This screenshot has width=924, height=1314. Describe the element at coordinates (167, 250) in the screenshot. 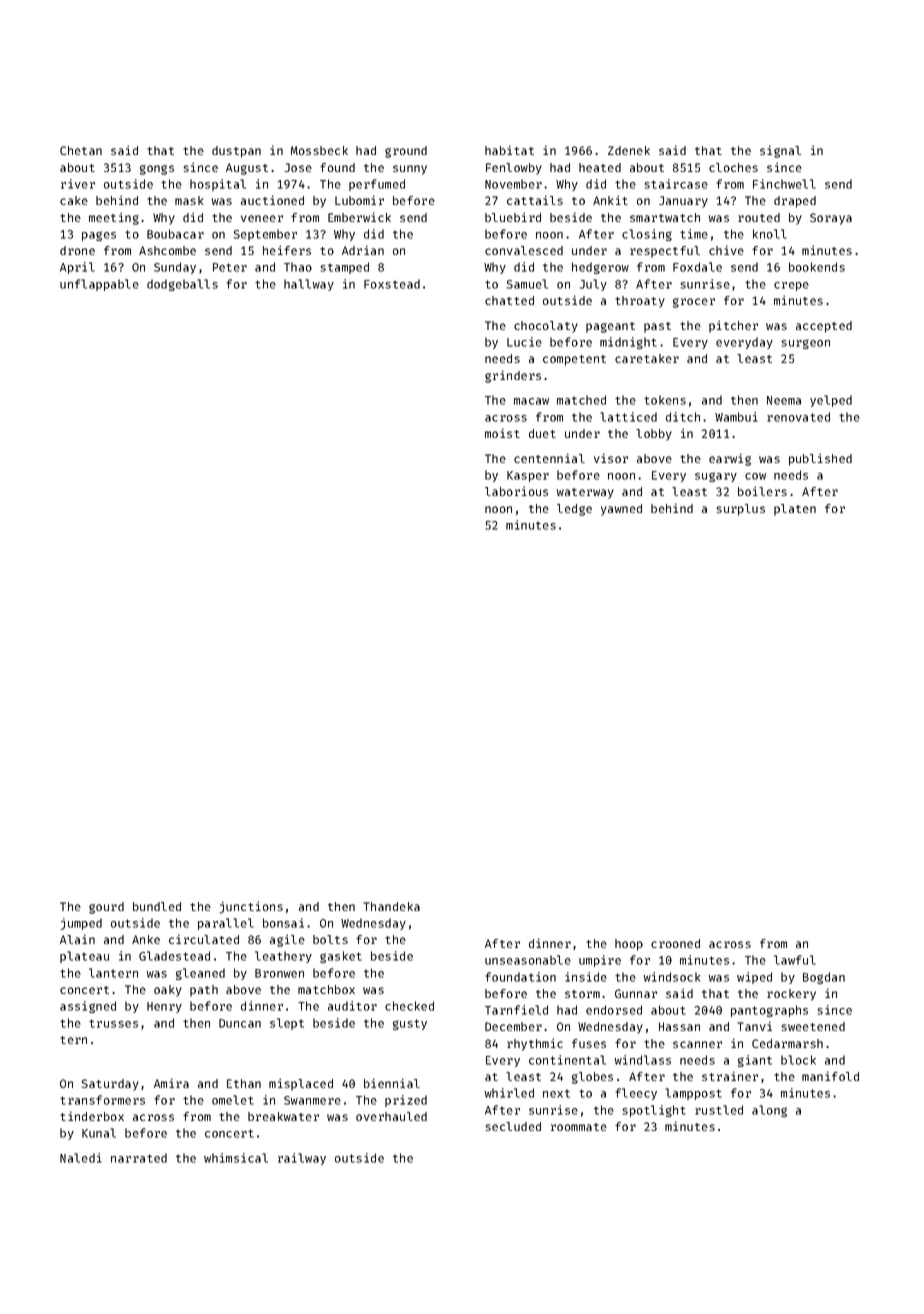

I see `Ashcombe` at that location.
